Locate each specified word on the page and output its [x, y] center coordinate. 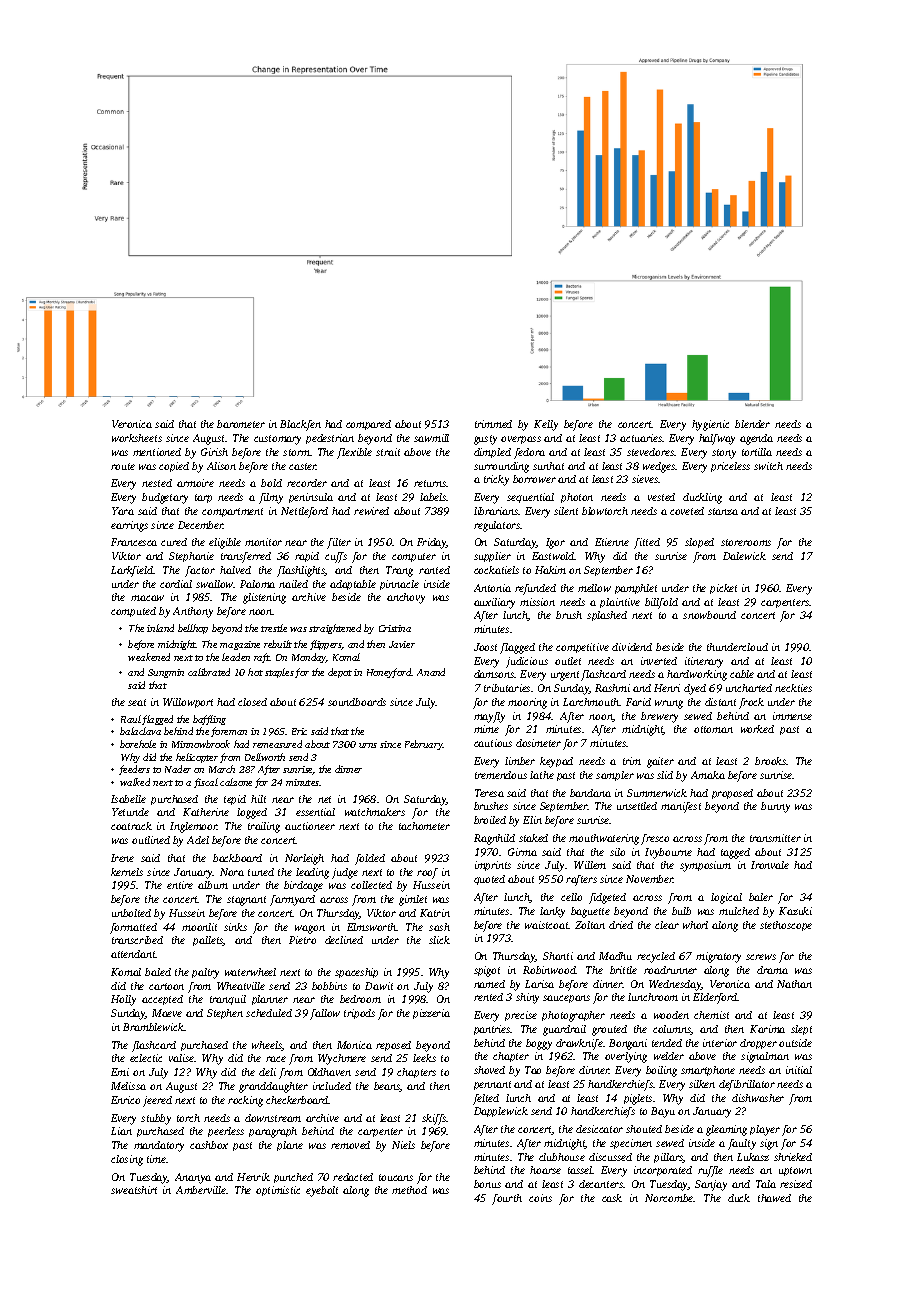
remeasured [277, 744]
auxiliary [494, 603]
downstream [273, 1118]
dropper [758, 1044]
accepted [162, 1000]
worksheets [137, 438]
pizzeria [431, 1014]
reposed [393, 1046]
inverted [659, 661]
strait [388, 452]
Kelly [546, 425]
